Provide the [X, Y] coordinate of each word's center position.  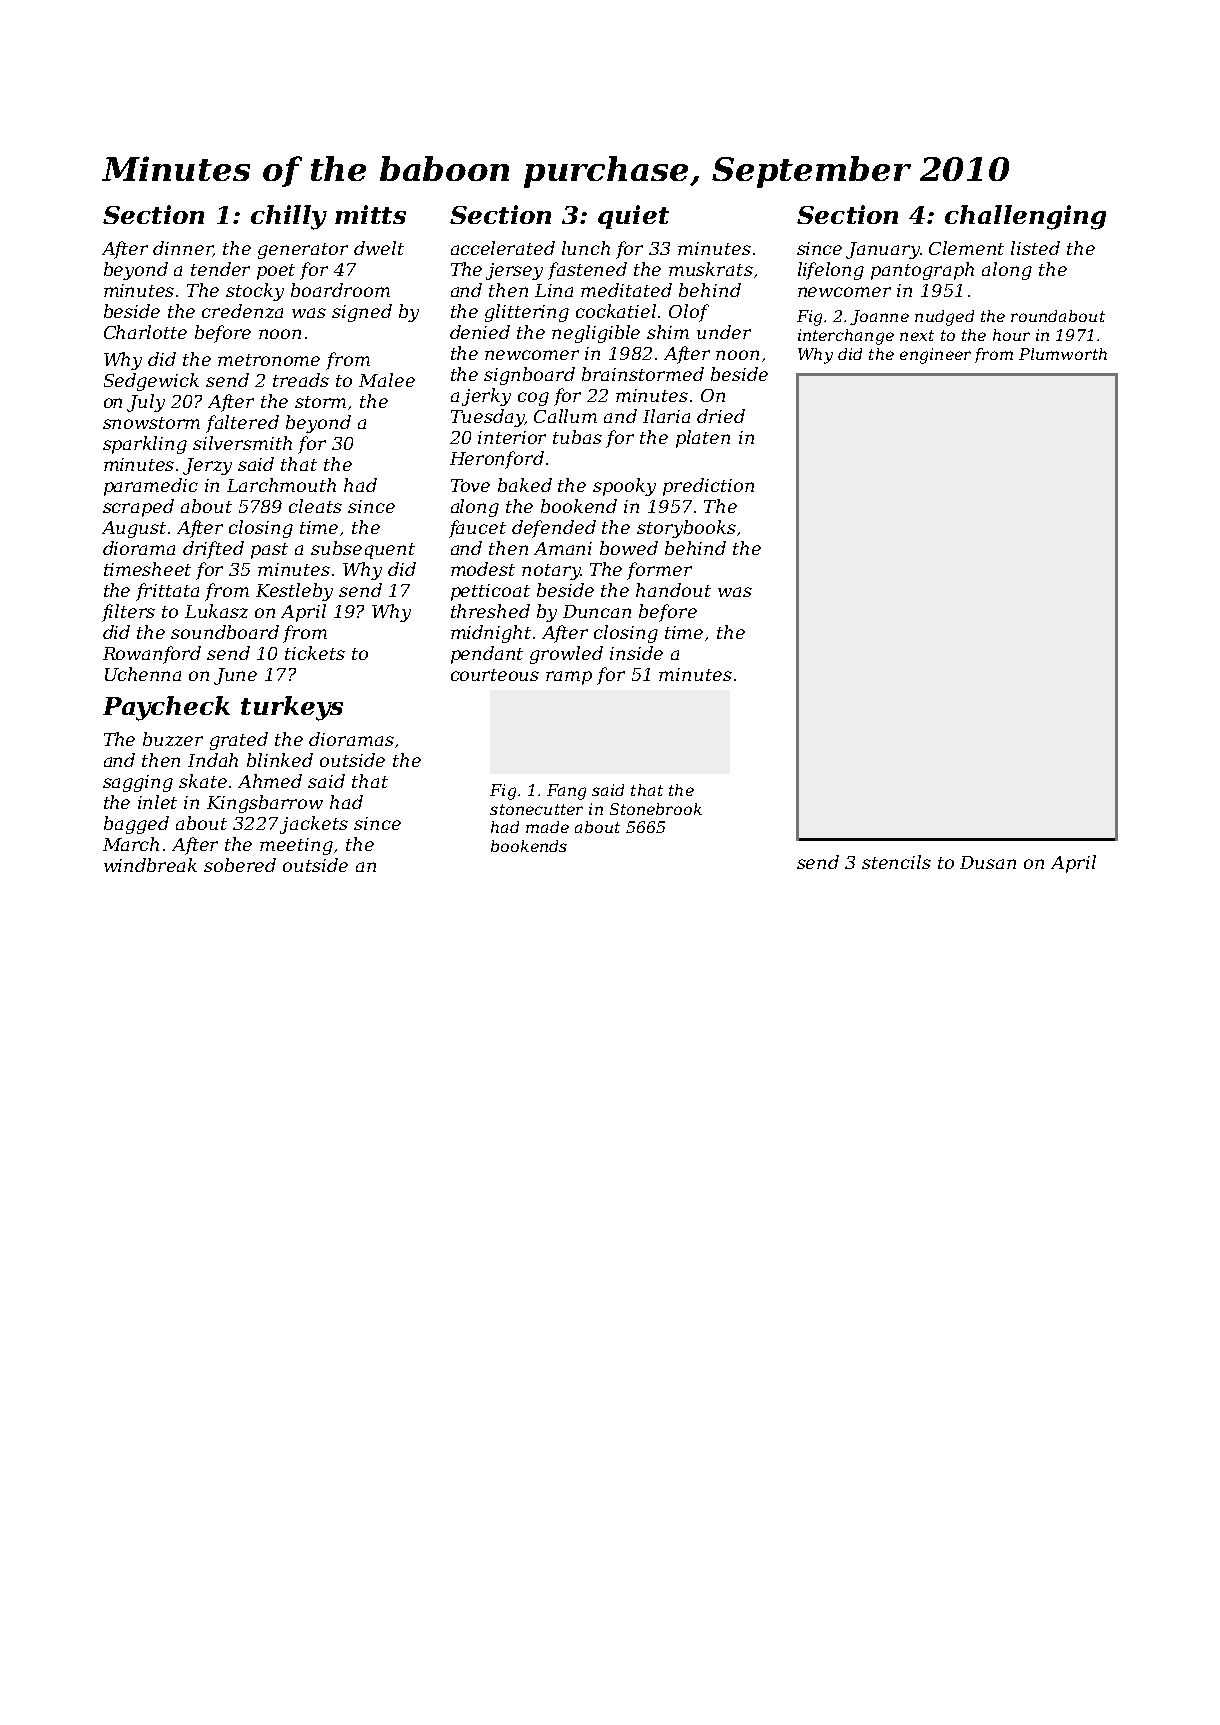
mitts [370, 214]
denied [480, 332]
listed [1035, 248]
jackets [314, 825]
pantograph [922, 271]
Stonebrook [656, 809]
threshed [490, 611]
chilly [289, 217]
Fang [566, 792]
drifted [213, 550]
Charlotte [145, 332]
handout [673, 590]
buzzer [173, 739]
